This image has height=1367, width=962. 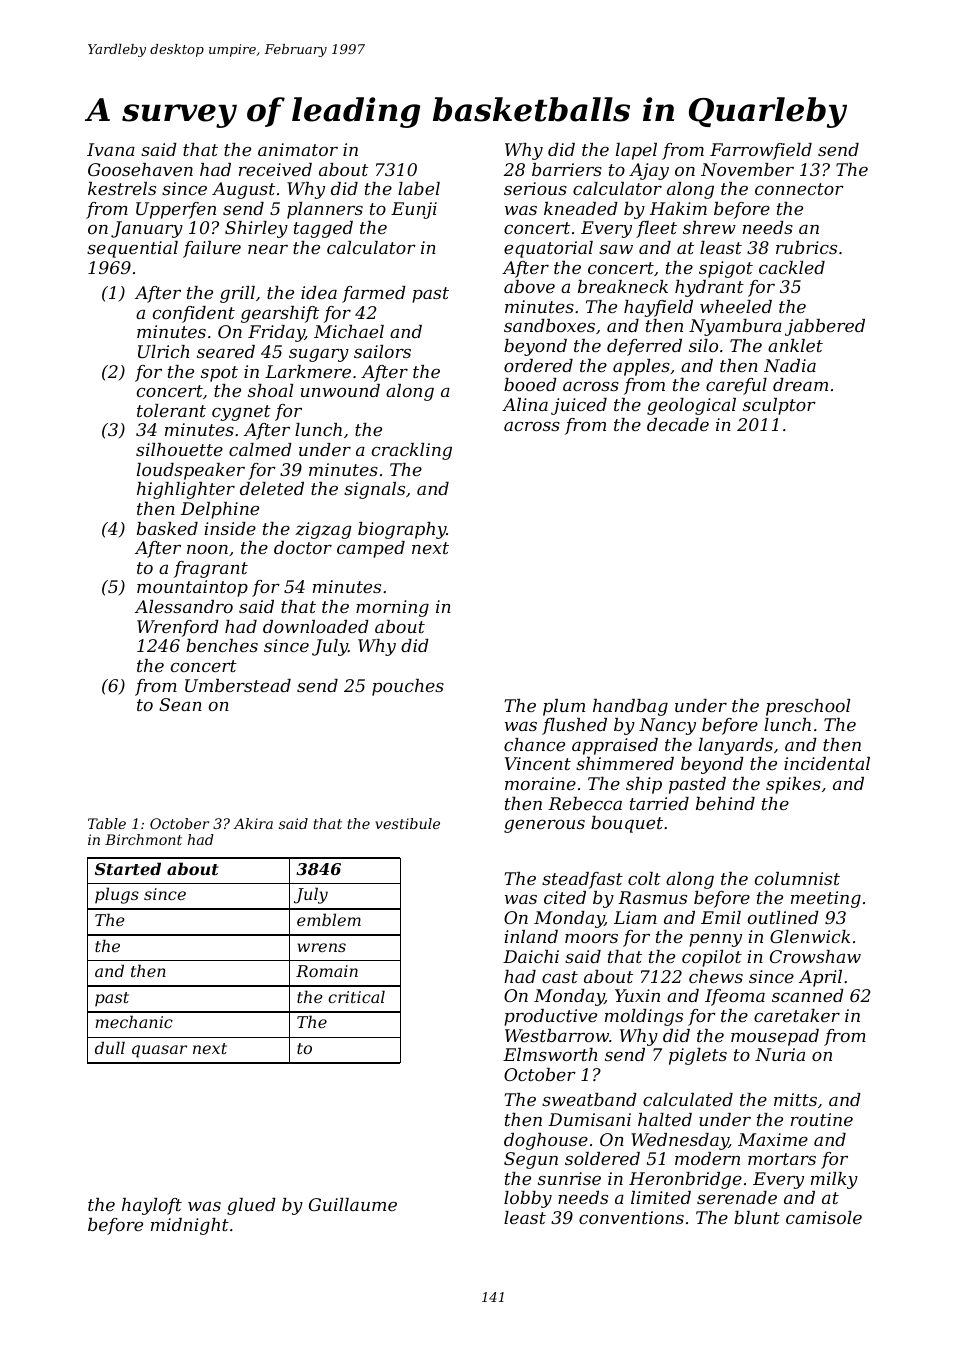 What do you see at coordinates (800, 384) in the image?
I see `dream` at bounding box center [800, 384].
